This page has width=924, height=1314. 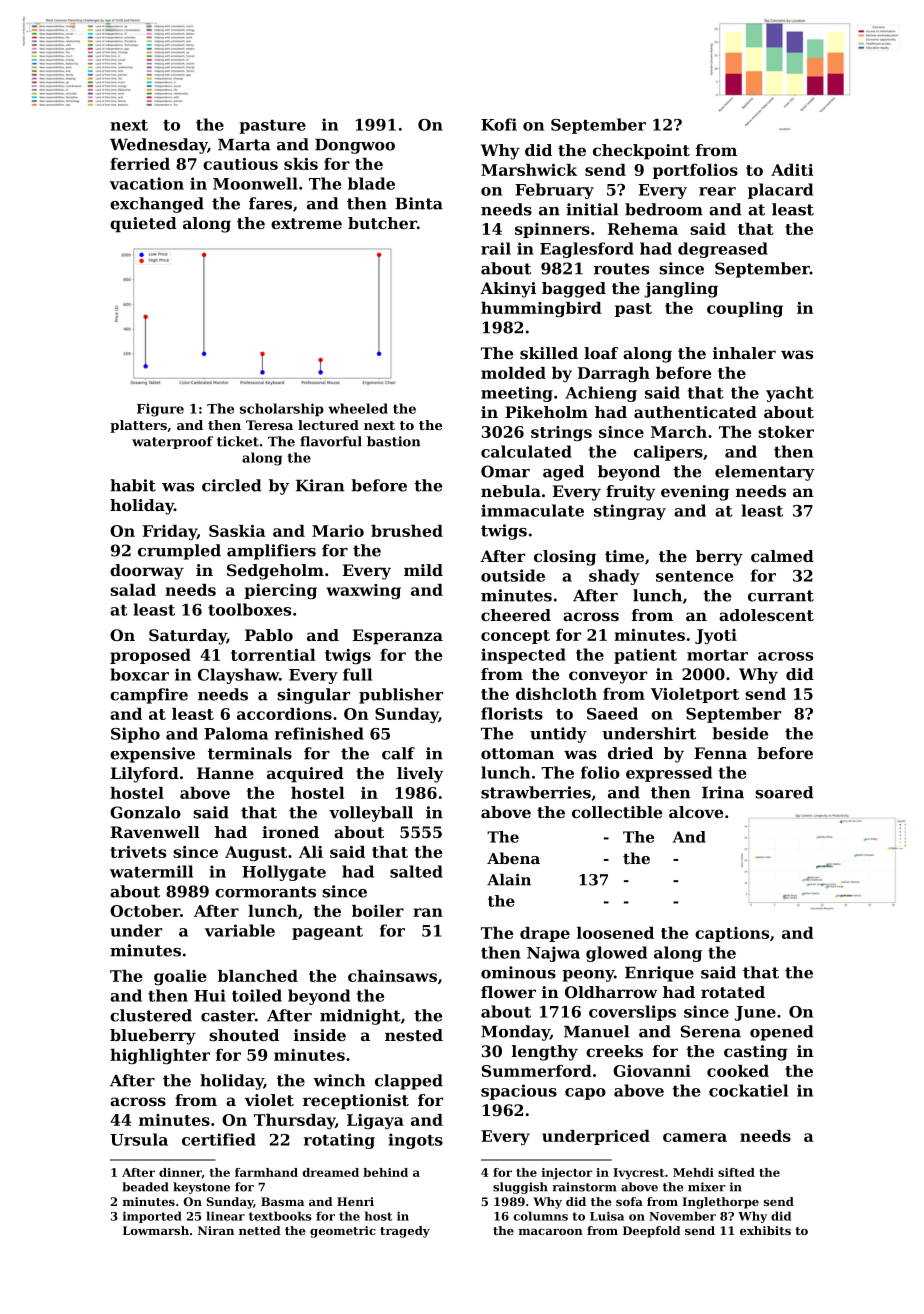 What do you see at coordinates (668, 453) in the page?
I see `calipers` at bounding box center [668, 453].
